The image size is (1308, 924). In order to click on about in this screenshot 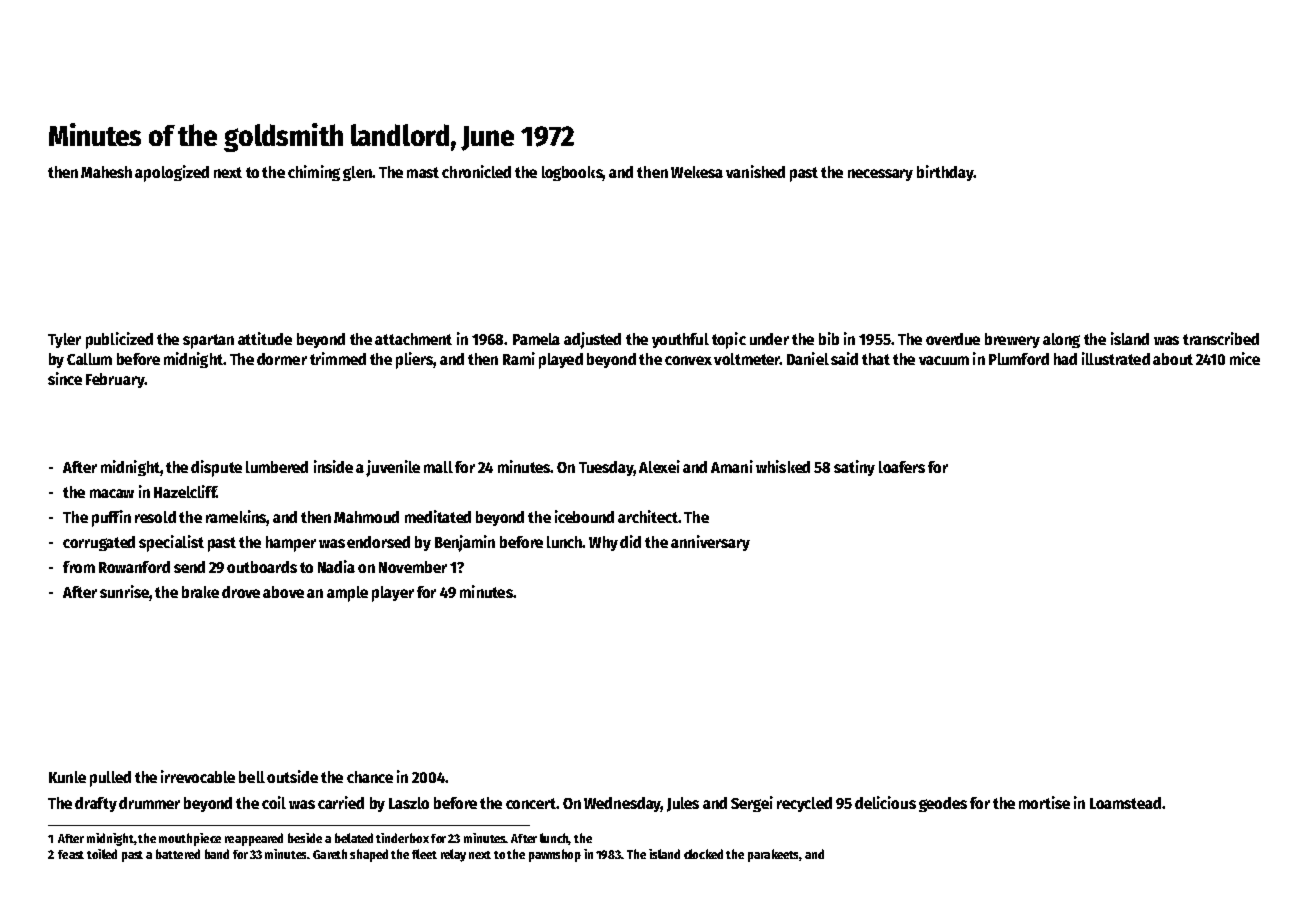, I will do `click(1173, 359)`.
